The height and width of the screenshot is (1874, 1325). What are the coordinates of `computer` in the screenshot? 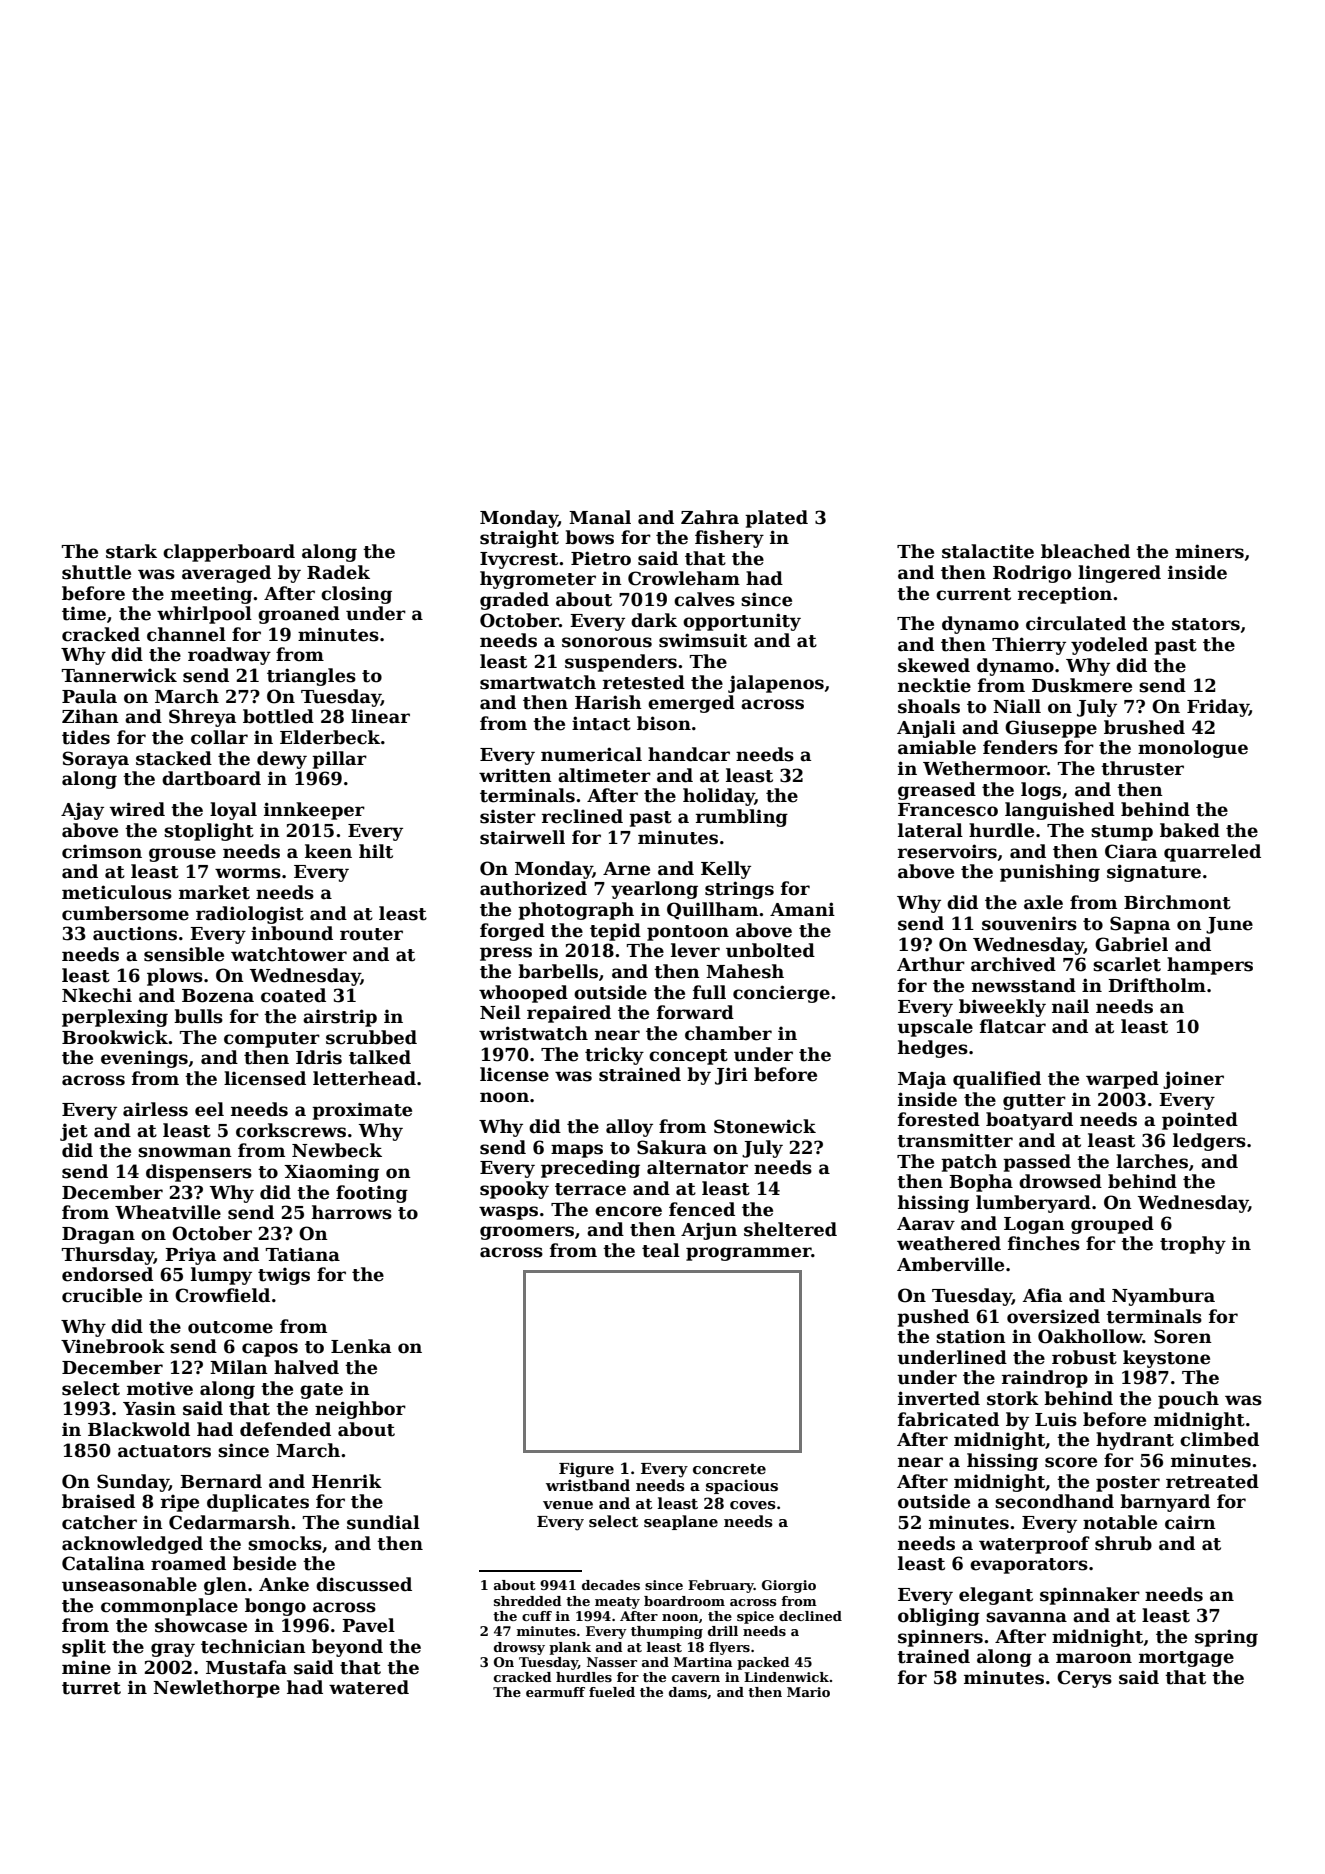 It's located at (272, 1040).
